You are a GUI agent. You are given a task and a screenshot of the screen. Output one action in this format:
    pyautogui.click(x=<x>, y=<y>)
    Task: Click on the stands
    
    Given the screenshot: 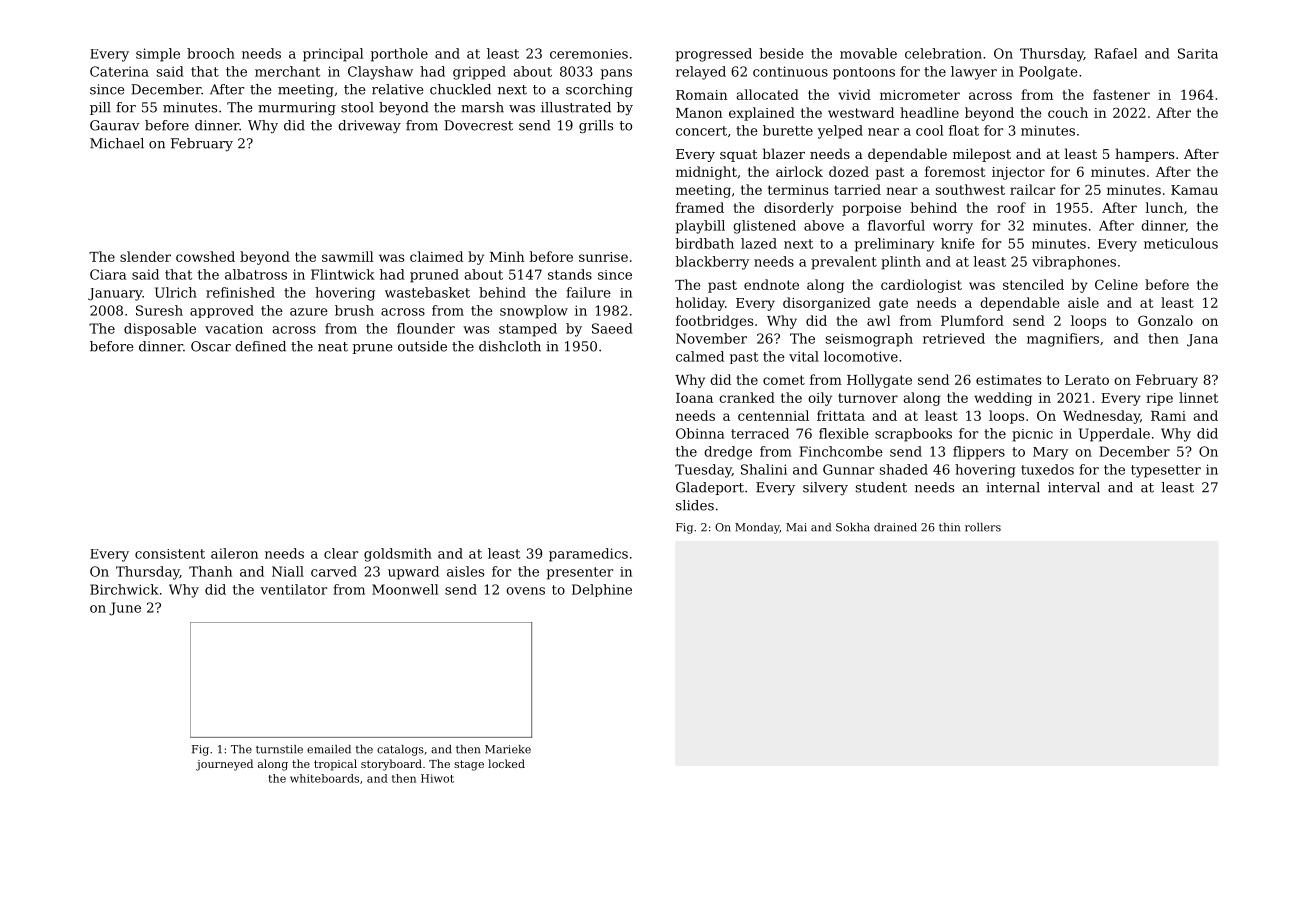 What is the action you would take?
    pyautogui.click(x=570, y=274)
